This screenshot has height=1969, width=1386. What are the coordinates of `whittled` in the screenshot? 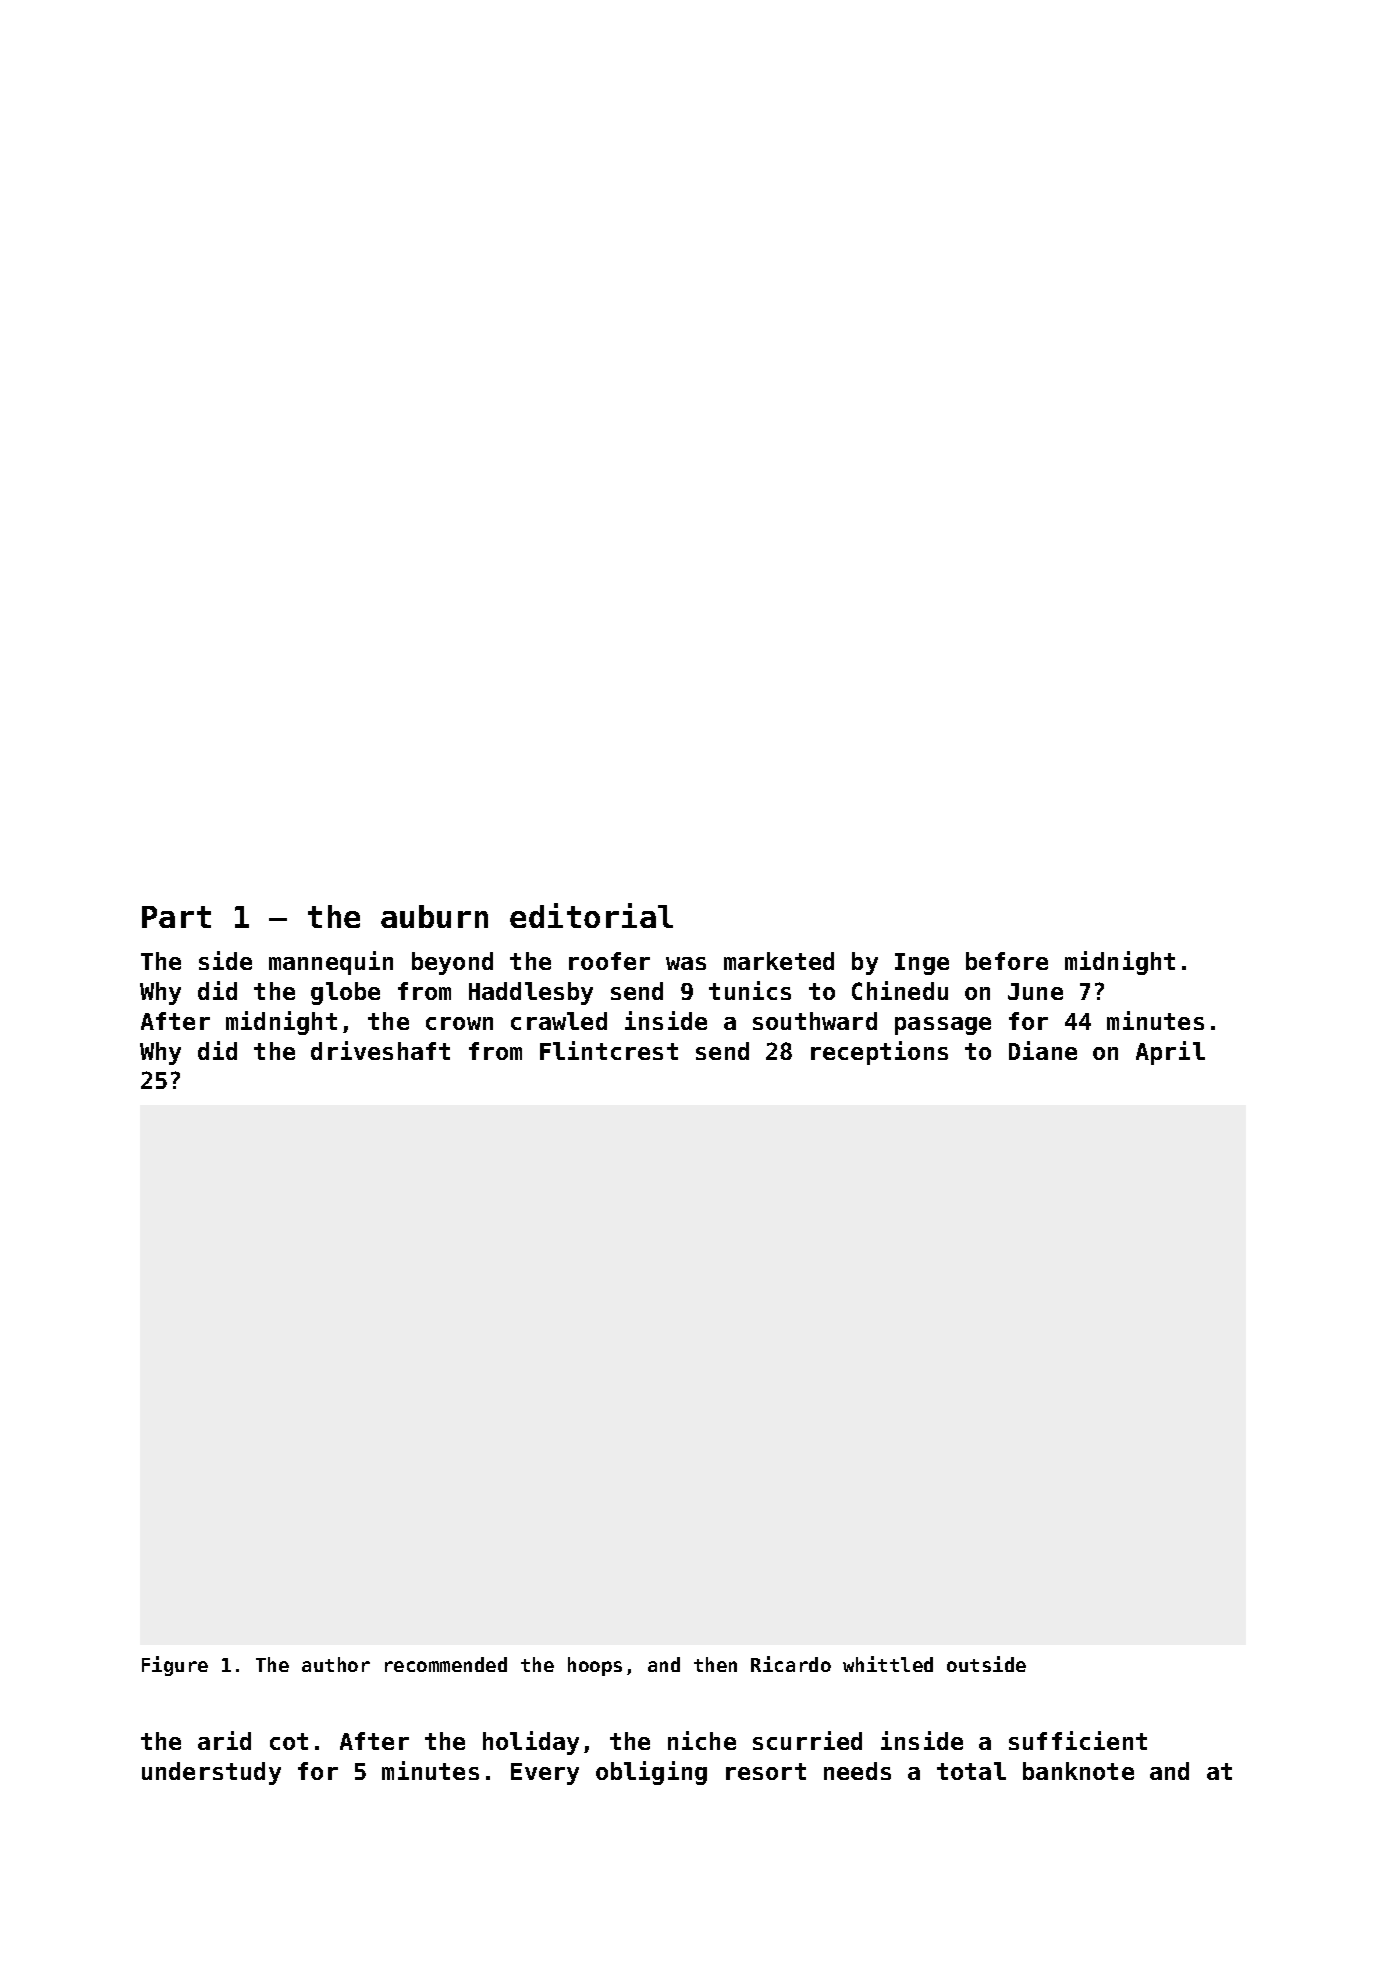 It's located at (888, 1664).
